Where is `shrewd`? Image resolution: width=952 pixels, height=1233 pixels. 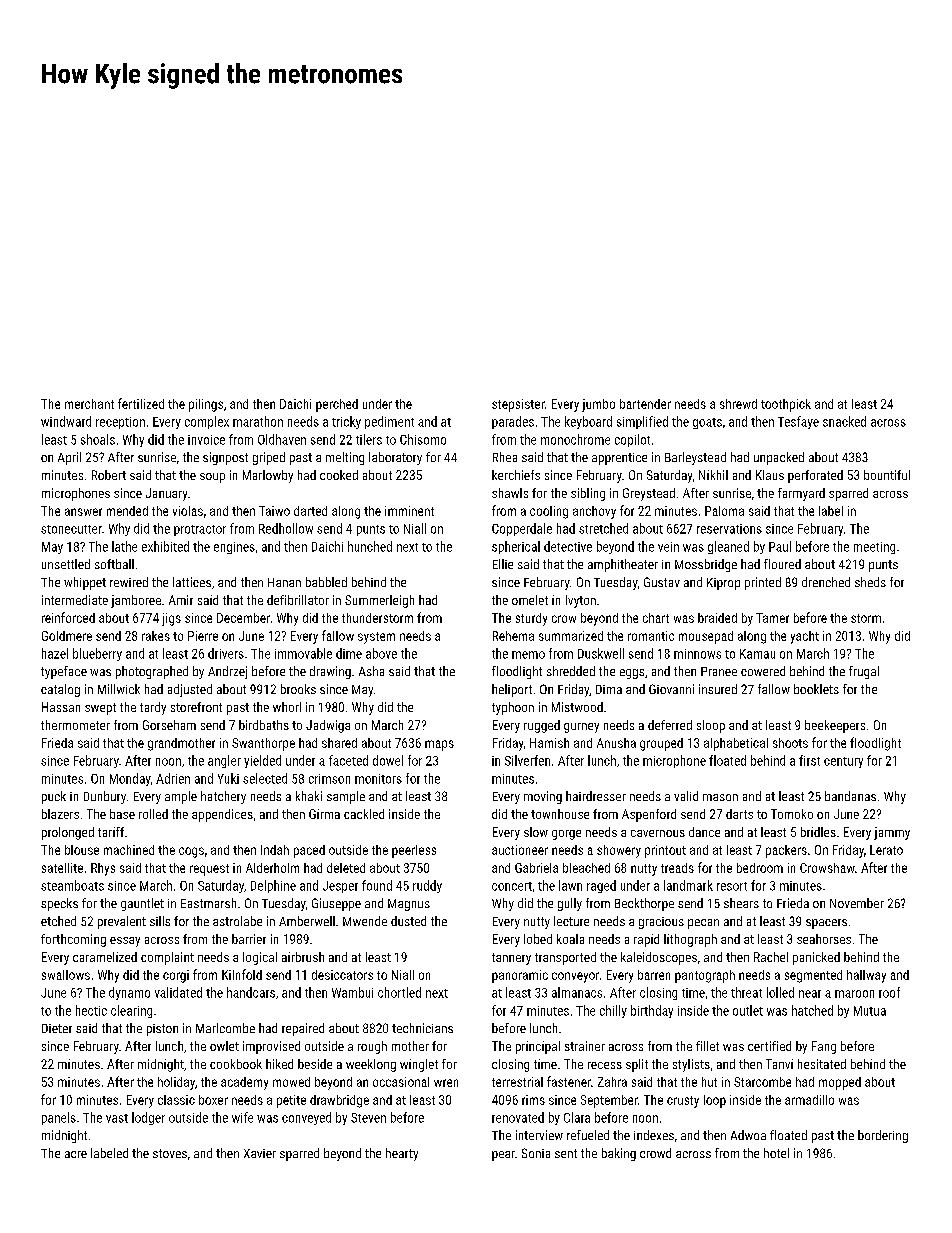 shrewd is located at coordinates (738, 404).
